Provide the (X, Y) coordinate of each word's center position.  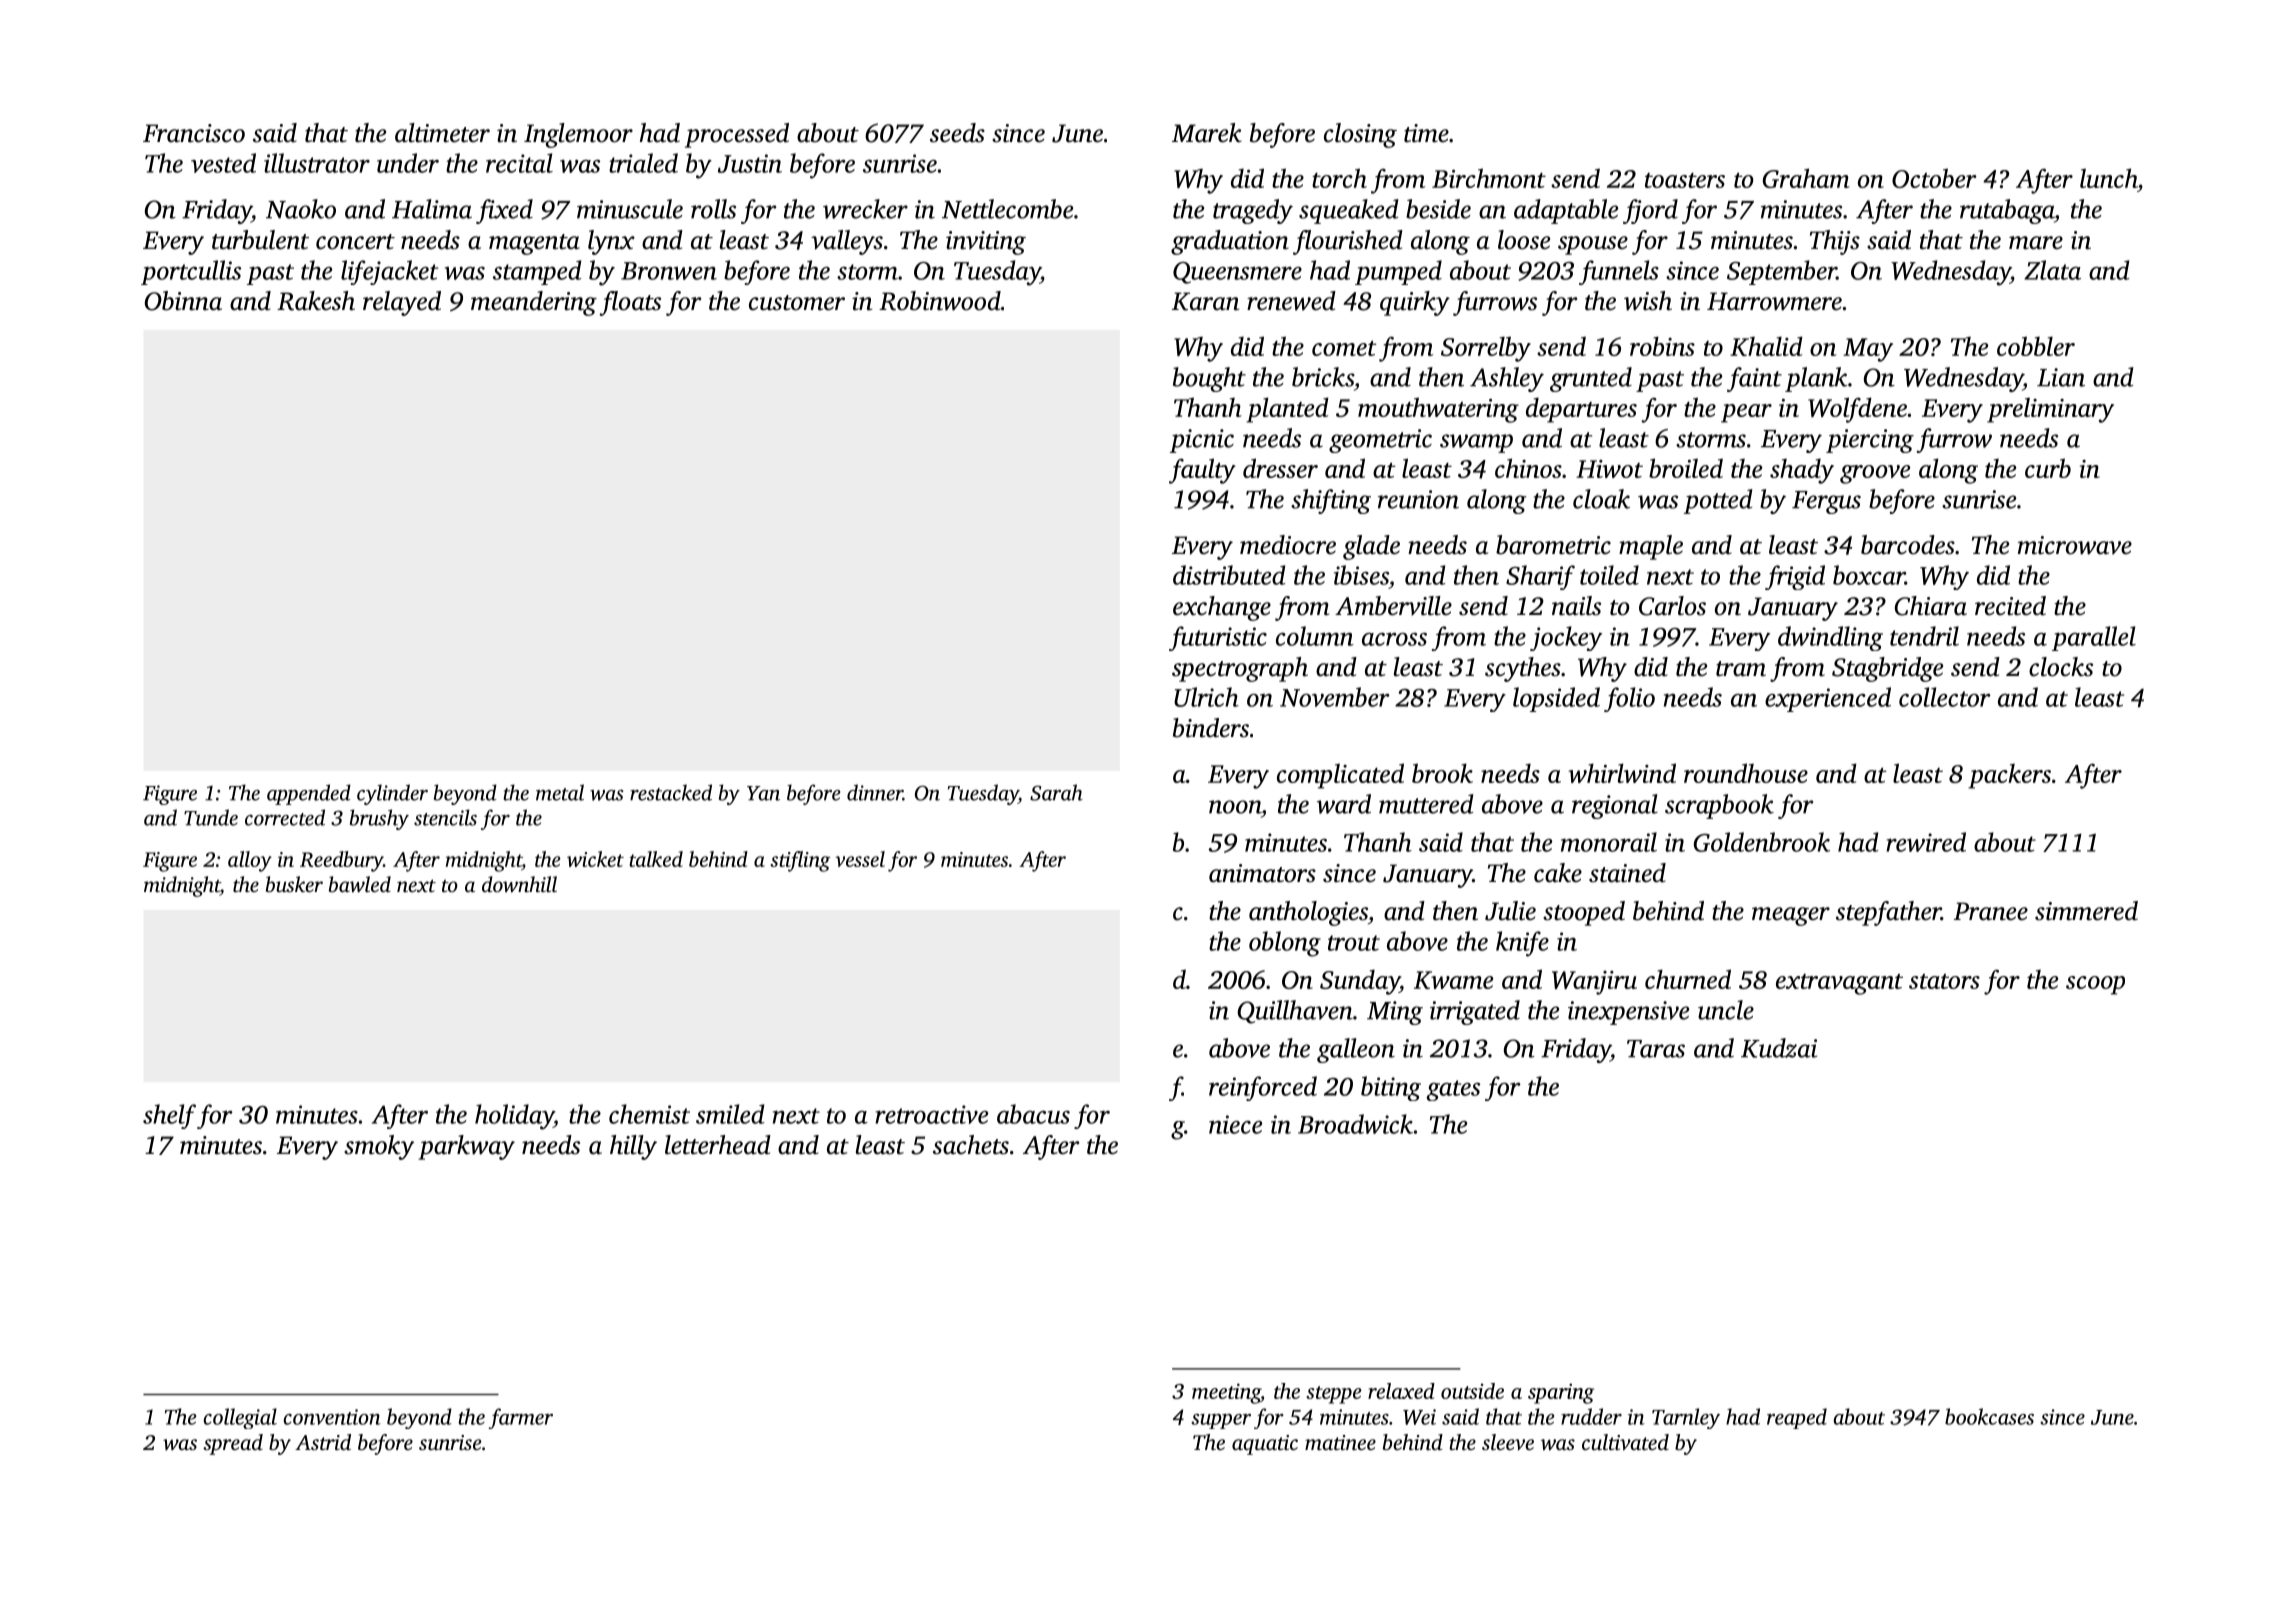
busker (294, 884)
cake (1558, 873)
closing (1360, 135)
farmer (521, 1418)
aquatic (1265, 1445)
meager (1791, 916)
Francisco (194, 133)
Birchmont (1489, 178)
